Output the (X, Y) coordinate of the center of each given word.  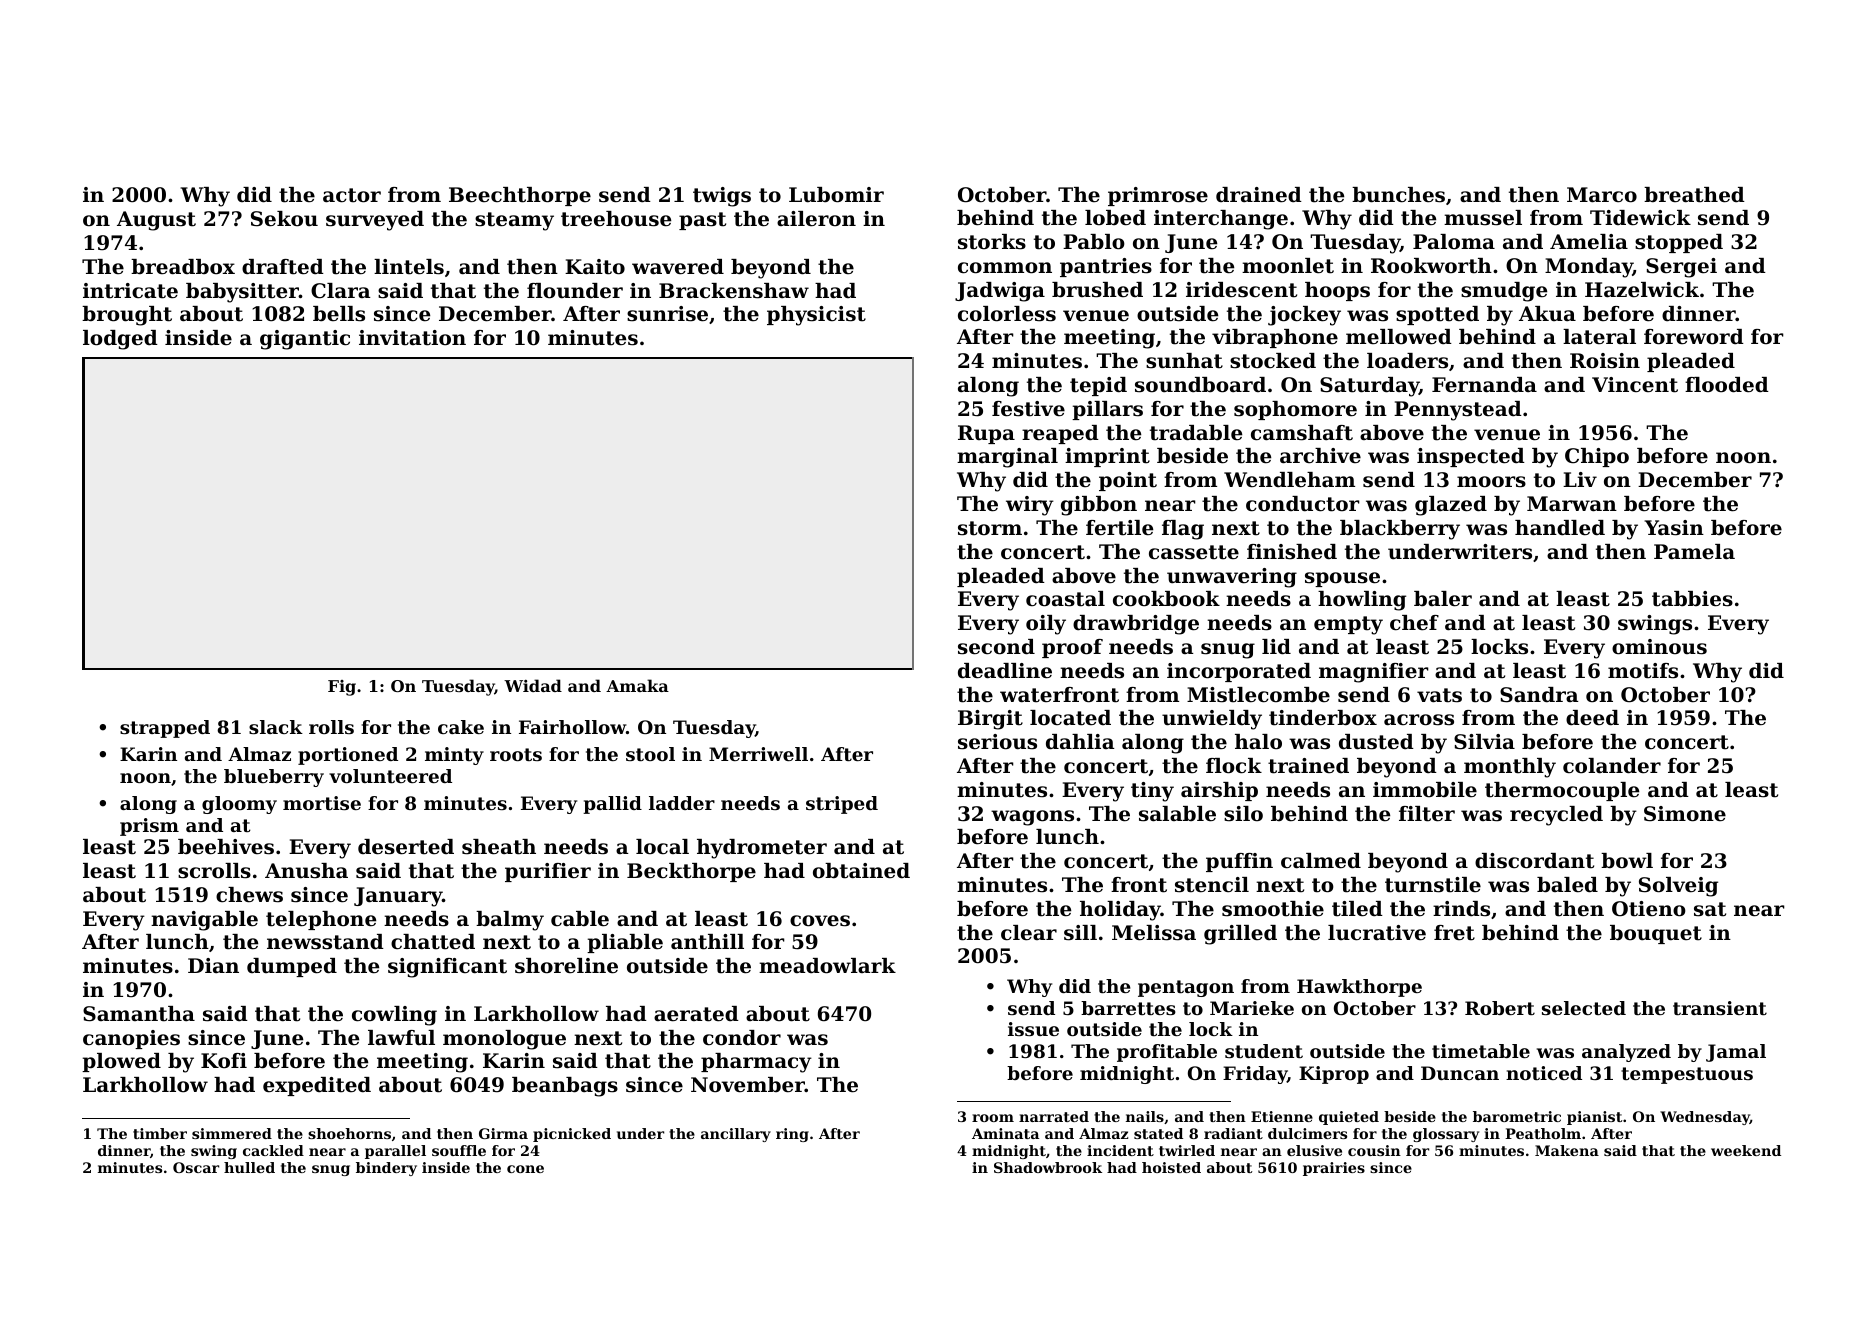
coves (820, 921)
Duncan (1460, 1073)
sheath (499, 847)
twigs (722, 197)
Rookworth (1431, 266)
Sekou (284, 219)
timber (160, 1133)
